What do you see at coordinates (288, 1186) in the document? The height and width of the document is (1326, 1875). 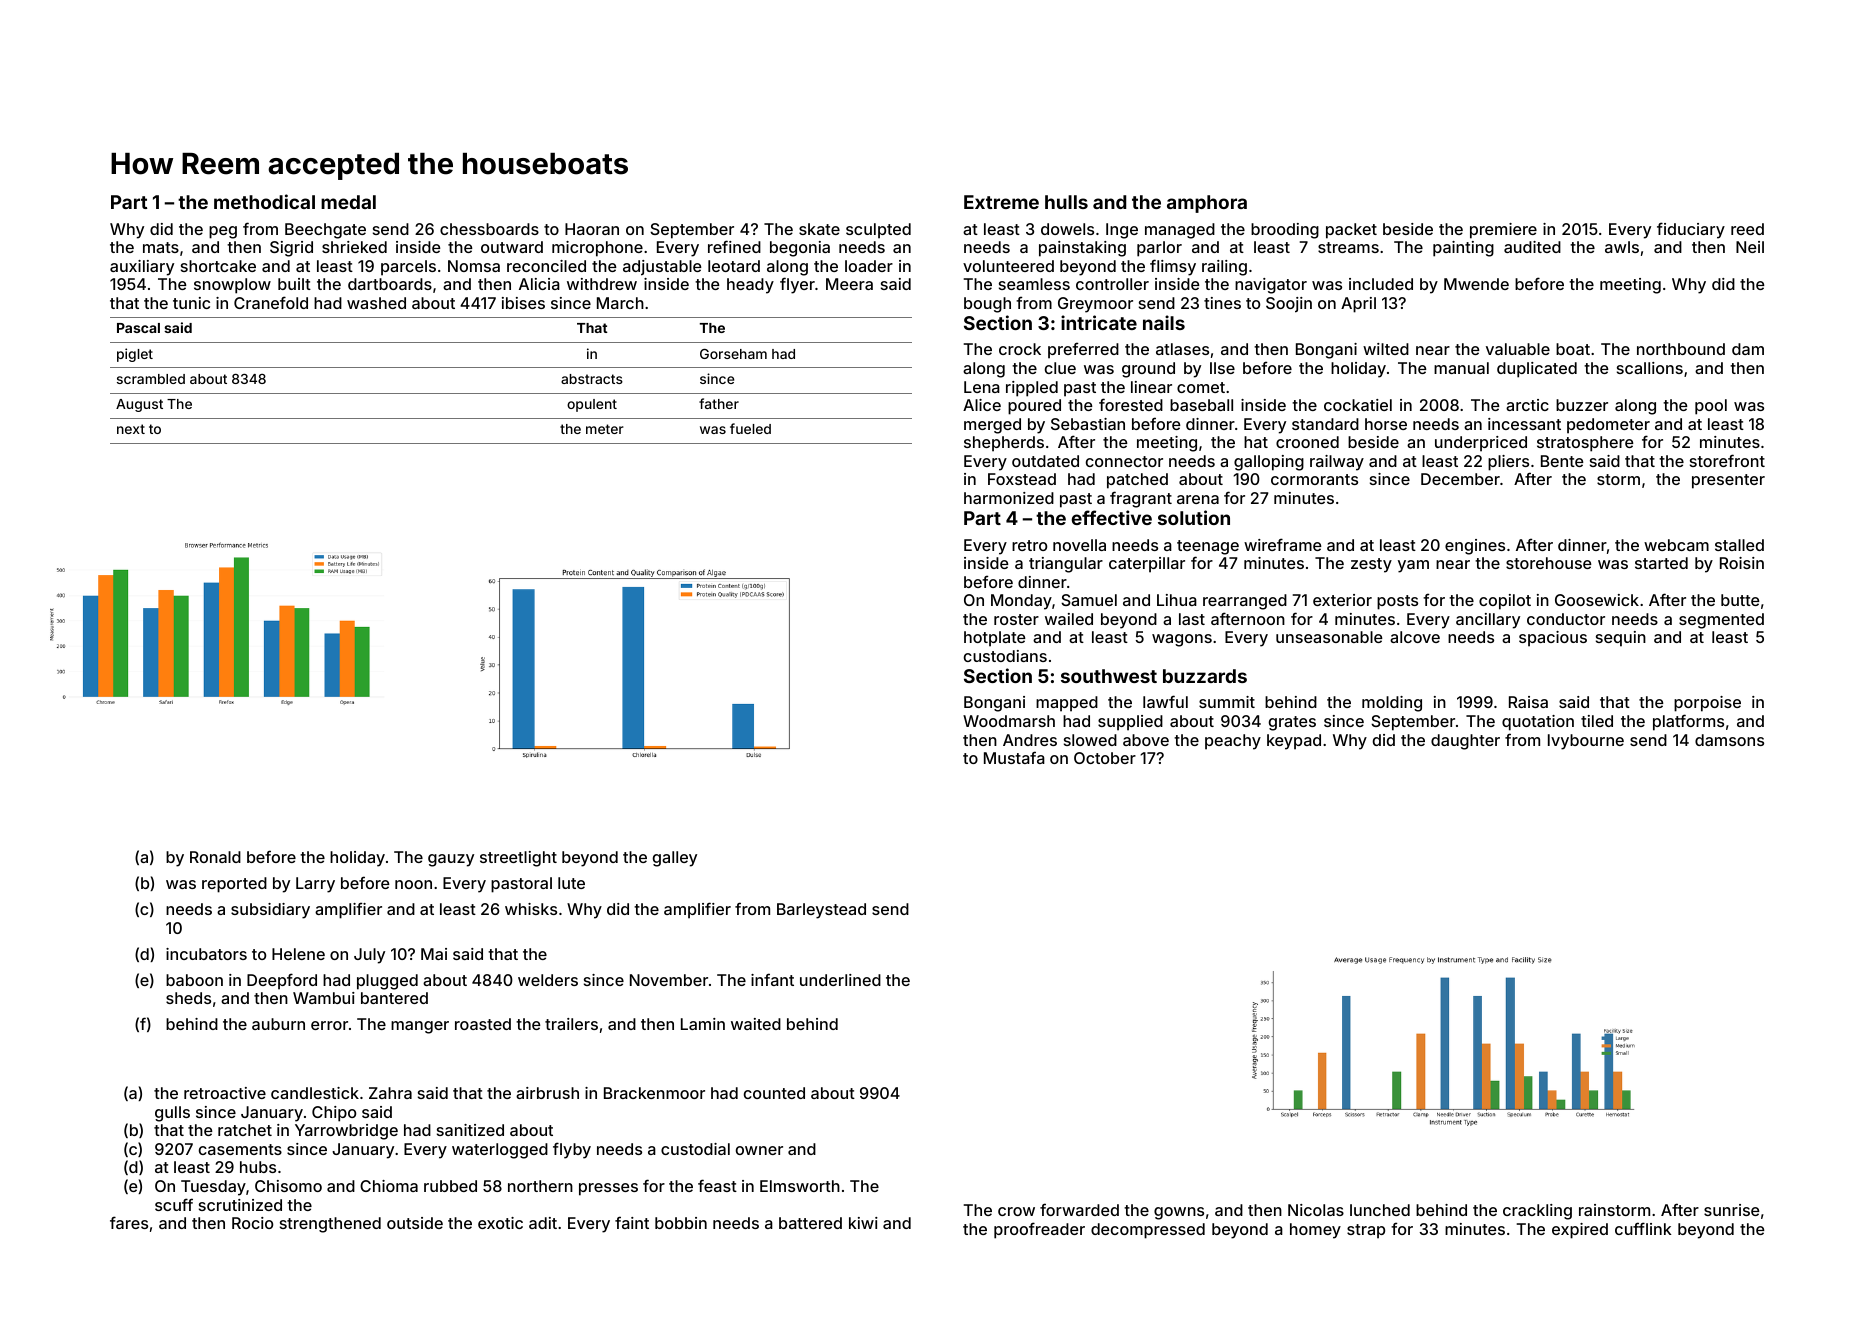 I see `Chisomo` at bounding box center [288, 1186].
